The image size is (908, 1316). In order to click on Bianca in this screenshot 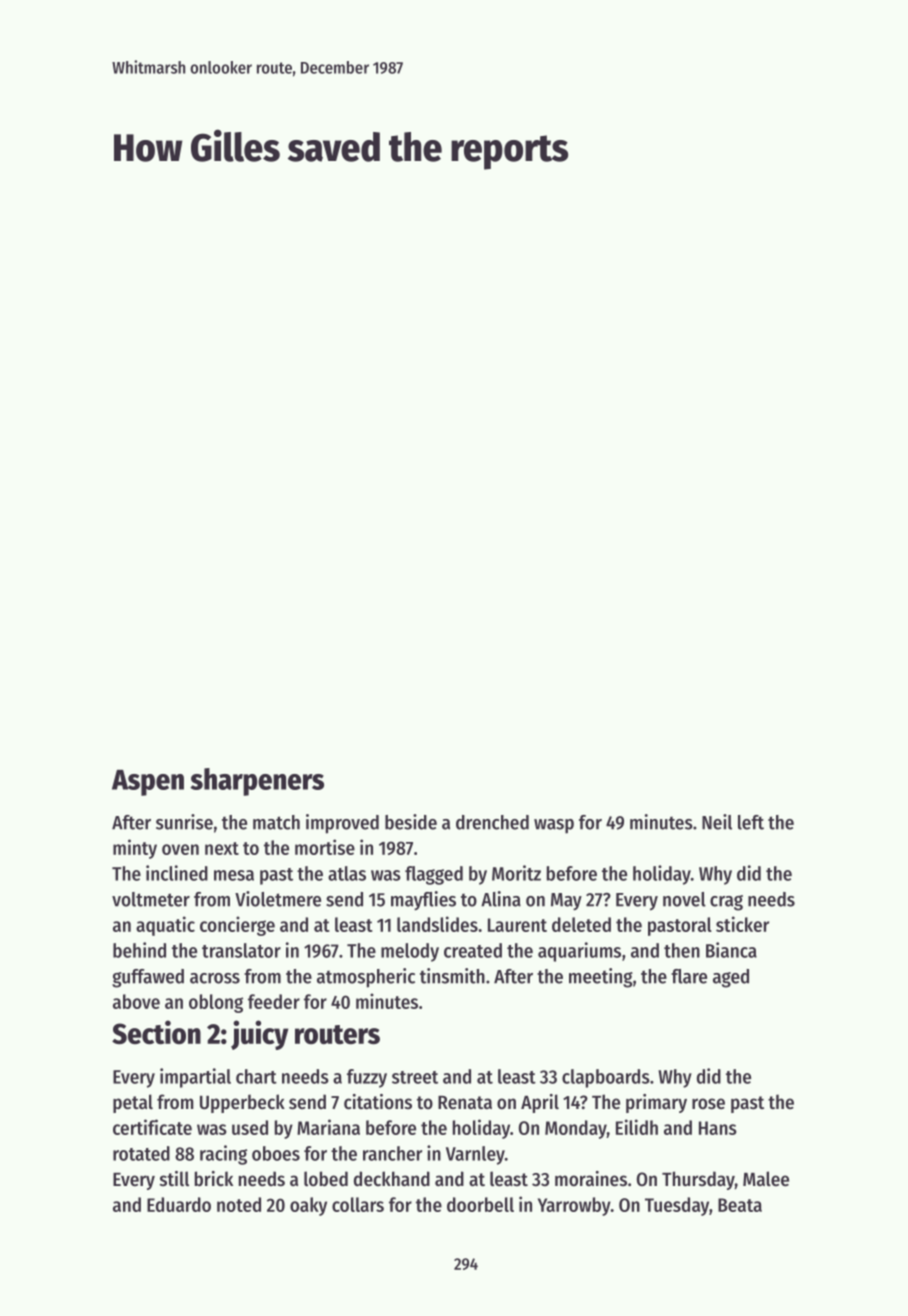, I will do `click(731, 950)`.
